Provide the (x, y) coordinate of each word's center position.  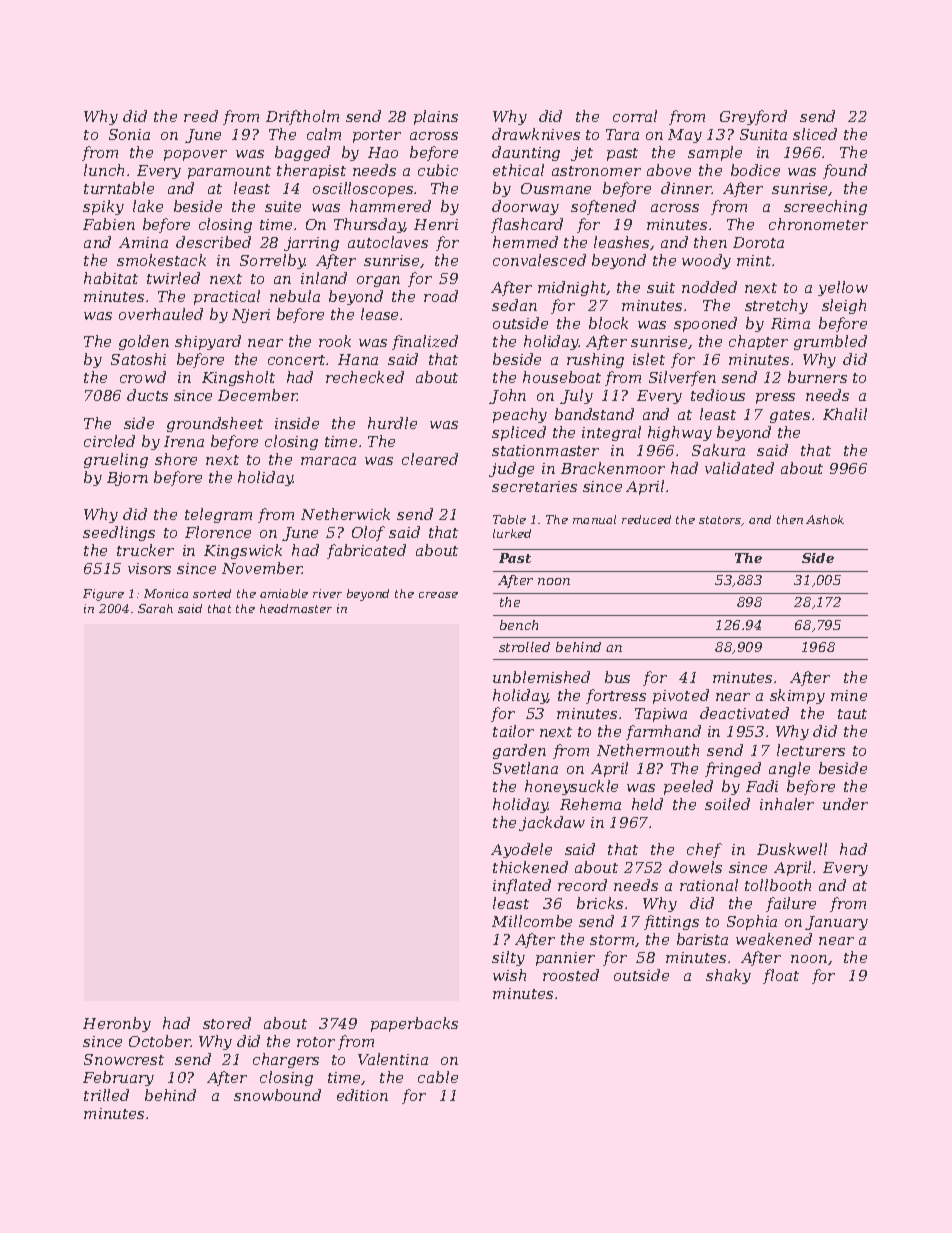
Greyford (753, 117)
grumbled (830, 342)
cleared (430, 459)
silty (508, 958)
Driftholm (302, 117)
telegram (218, 515)
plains (436, 117)
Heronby (117, 1024)
